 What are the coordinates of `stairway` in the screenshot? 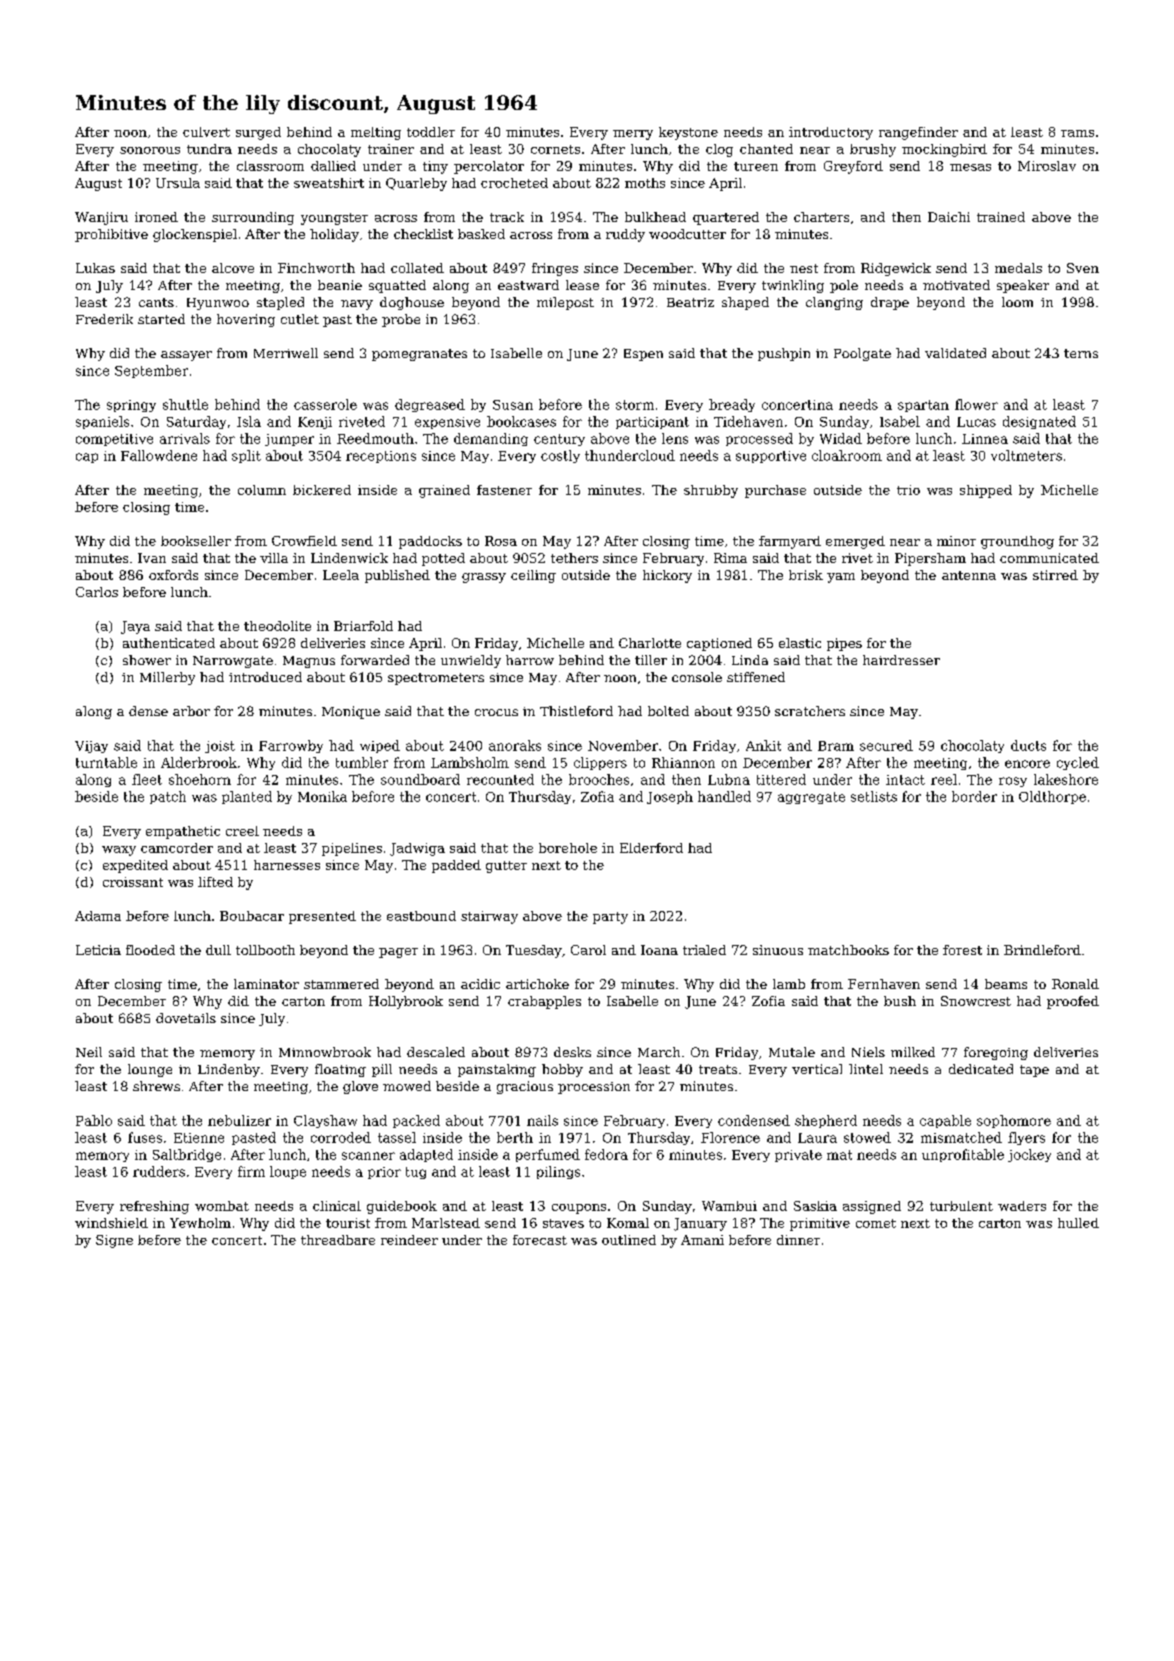 It's located at (489, 917).
